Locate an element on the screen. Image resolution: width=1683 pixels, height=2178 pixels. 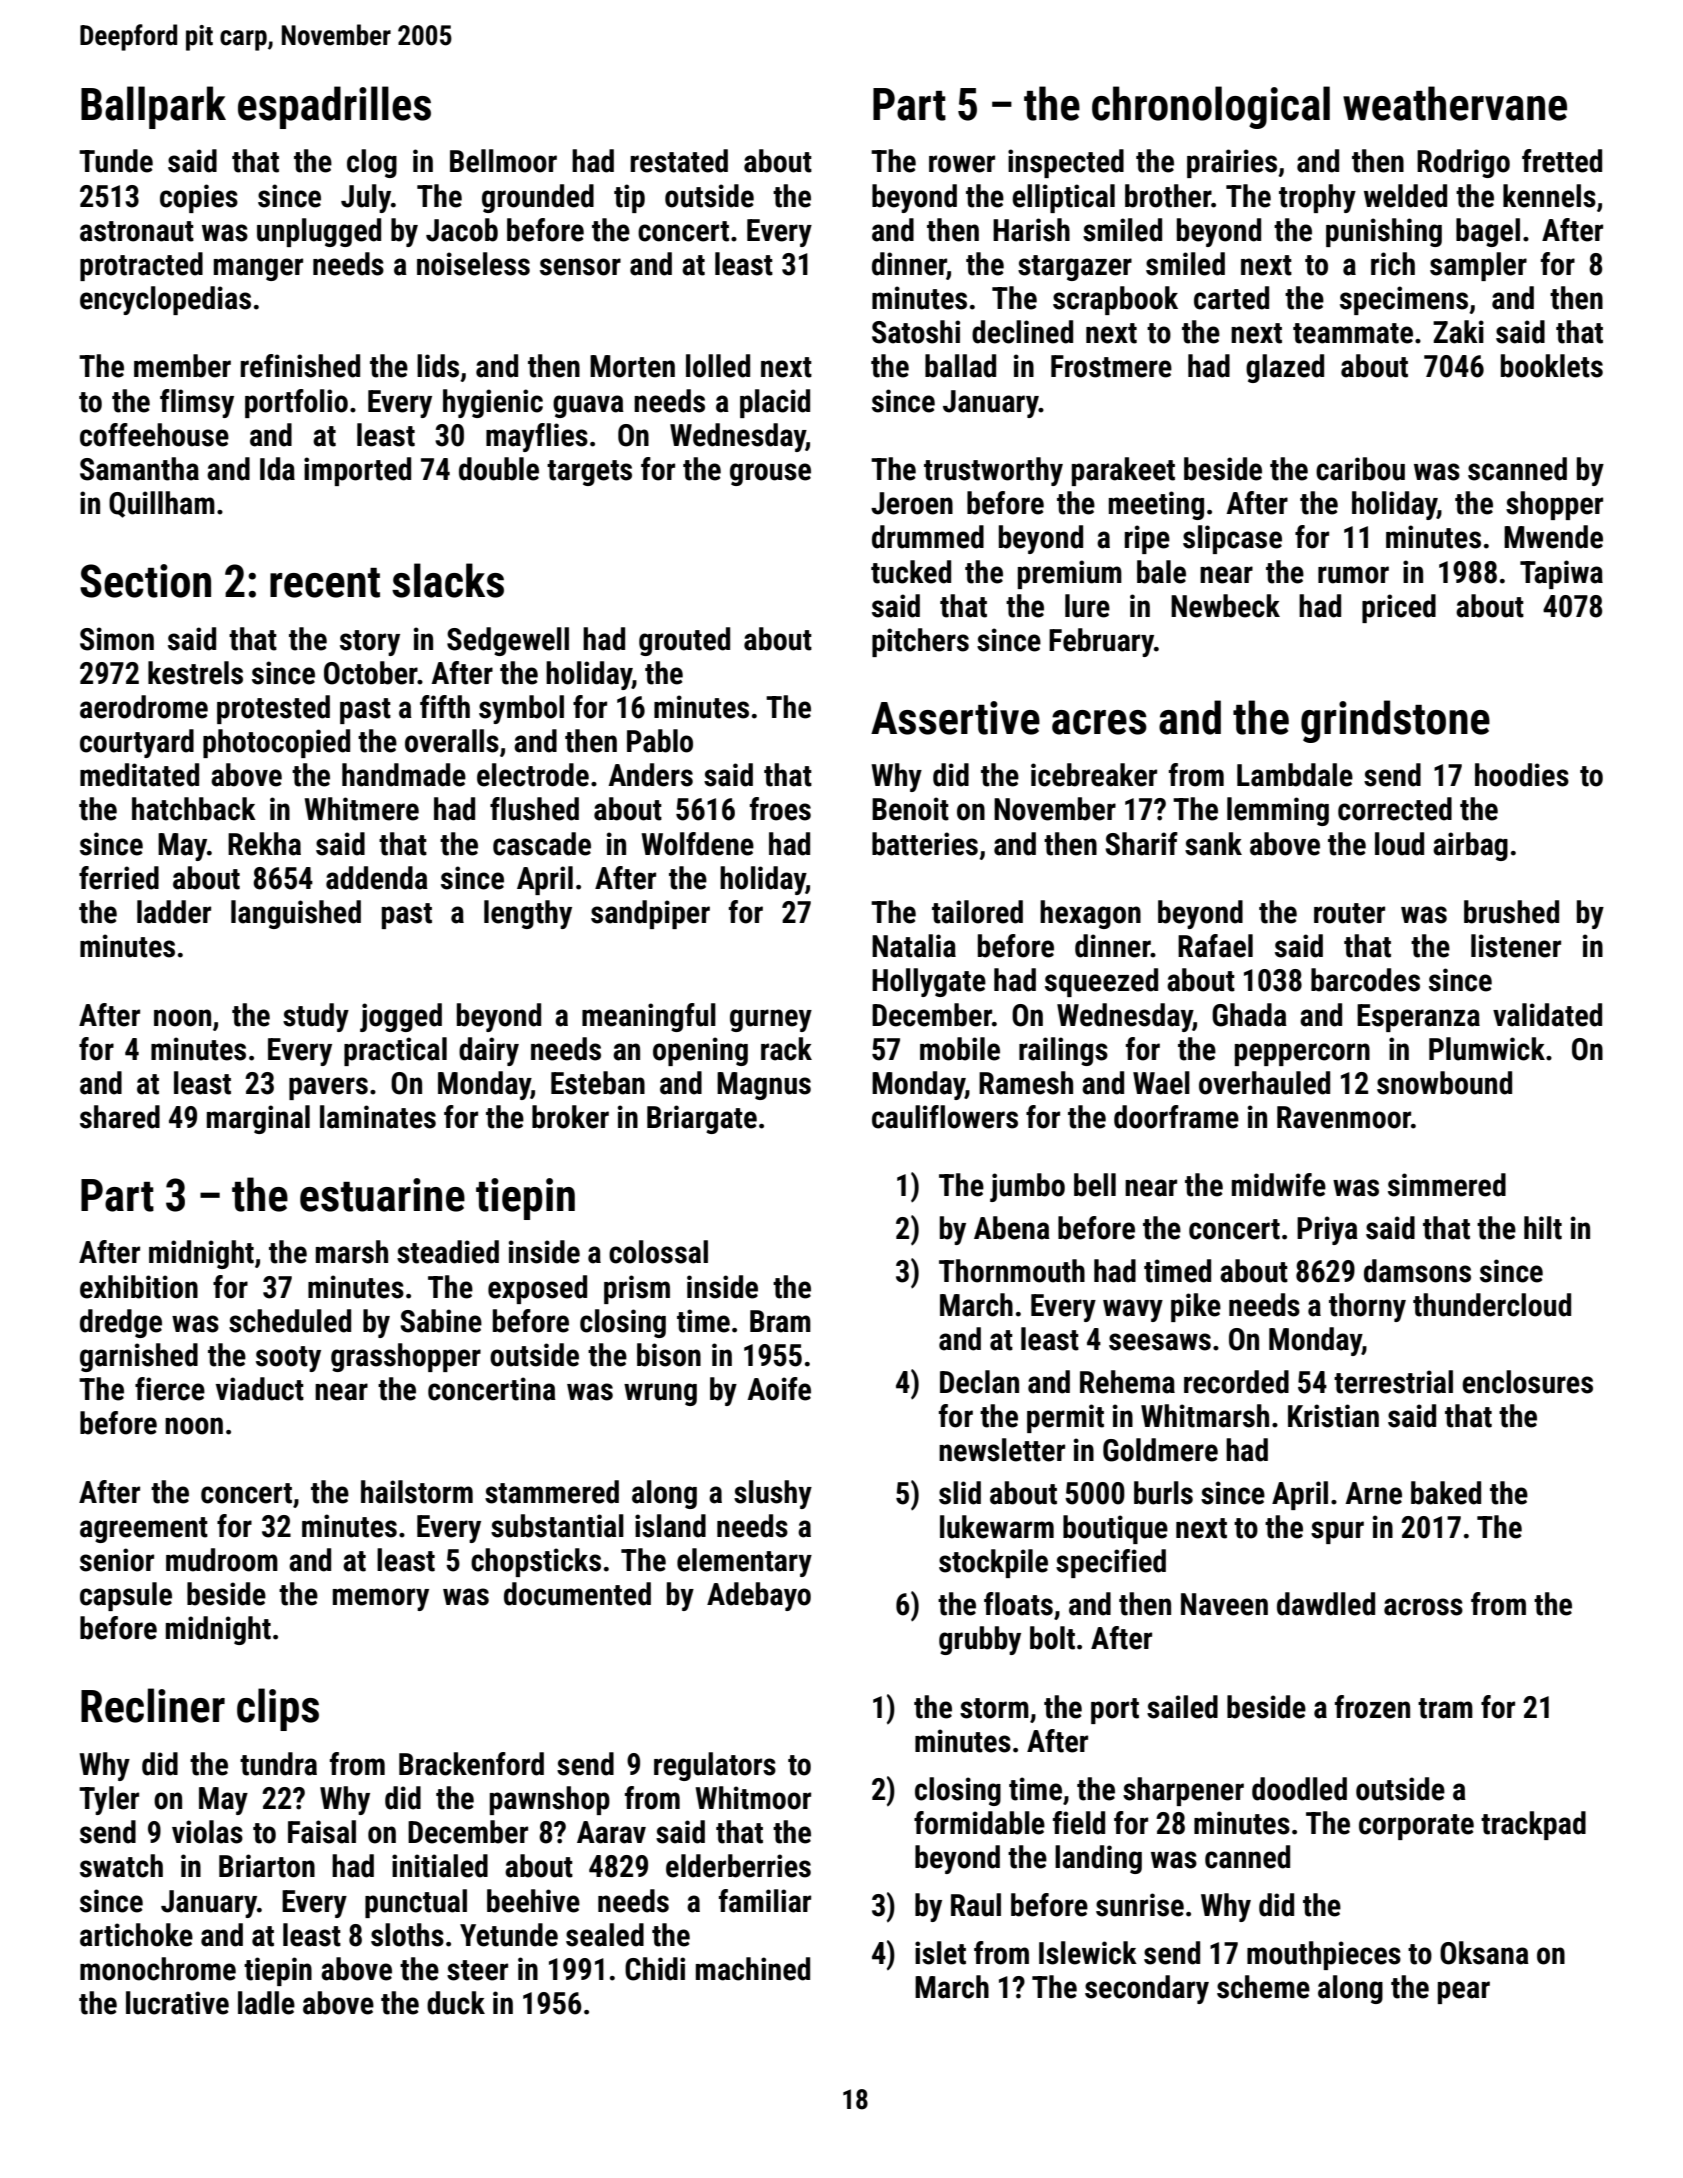
memory is located at coordinates (381, 1599).
